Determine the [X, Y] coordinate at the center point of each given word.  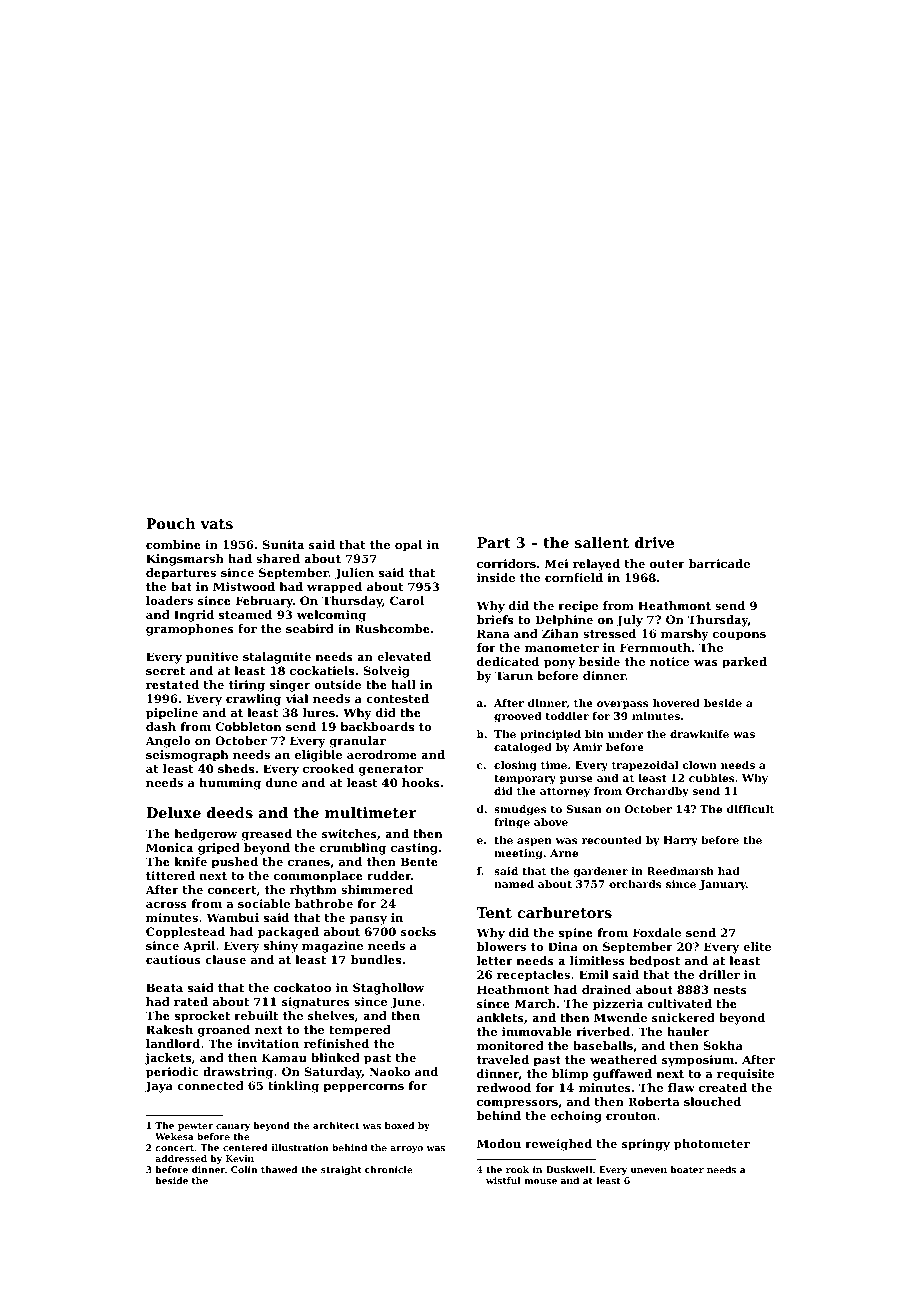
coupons [739, 636]
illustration [300, 1147]
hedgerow [206, 835]
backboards [377, 726]
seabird [310, 628]
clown [699, 765]
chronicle [389, 1169]
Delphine [564, 621]
